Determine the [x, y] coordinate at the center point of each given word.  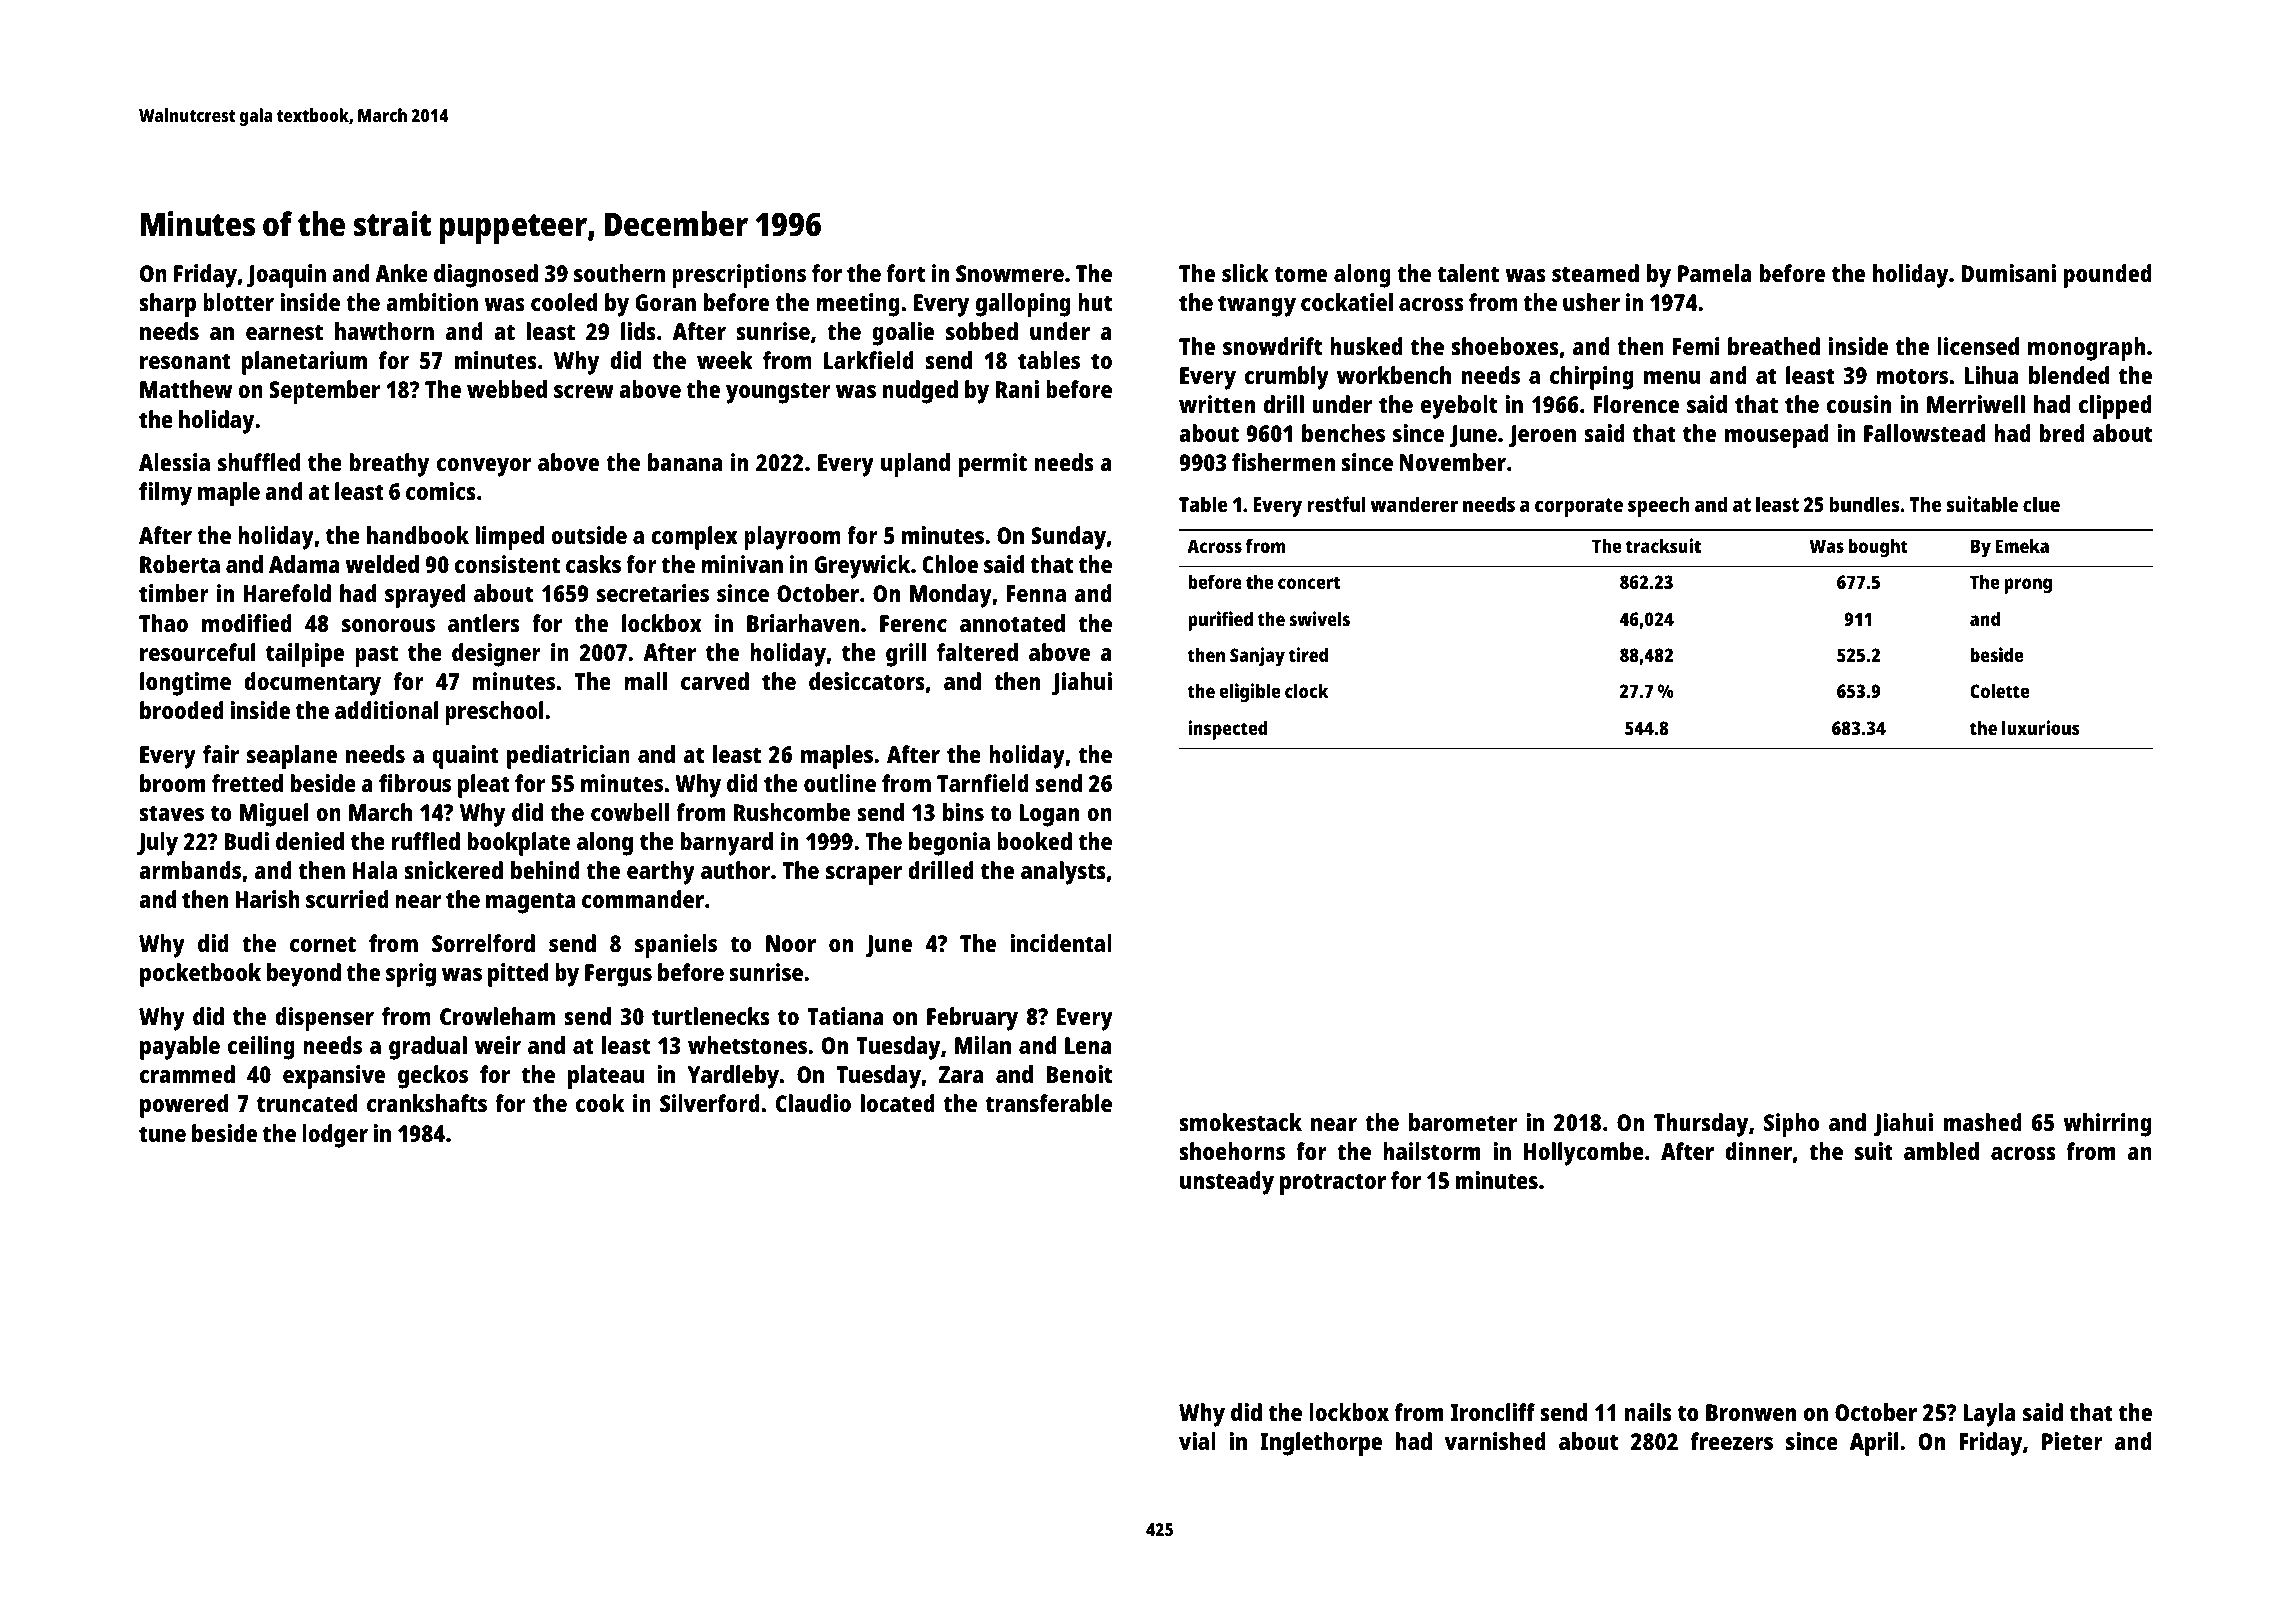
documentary [312, 684]
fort [906, 273]
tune [162, 1134]
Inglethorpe [1321, 1444]
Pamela [1715, 273]
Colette [1999, 690]
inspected [1227, 730]
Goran [665, 302]
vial [1197, 1441]
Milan [983, 1045]
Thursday [1701, 1125]
